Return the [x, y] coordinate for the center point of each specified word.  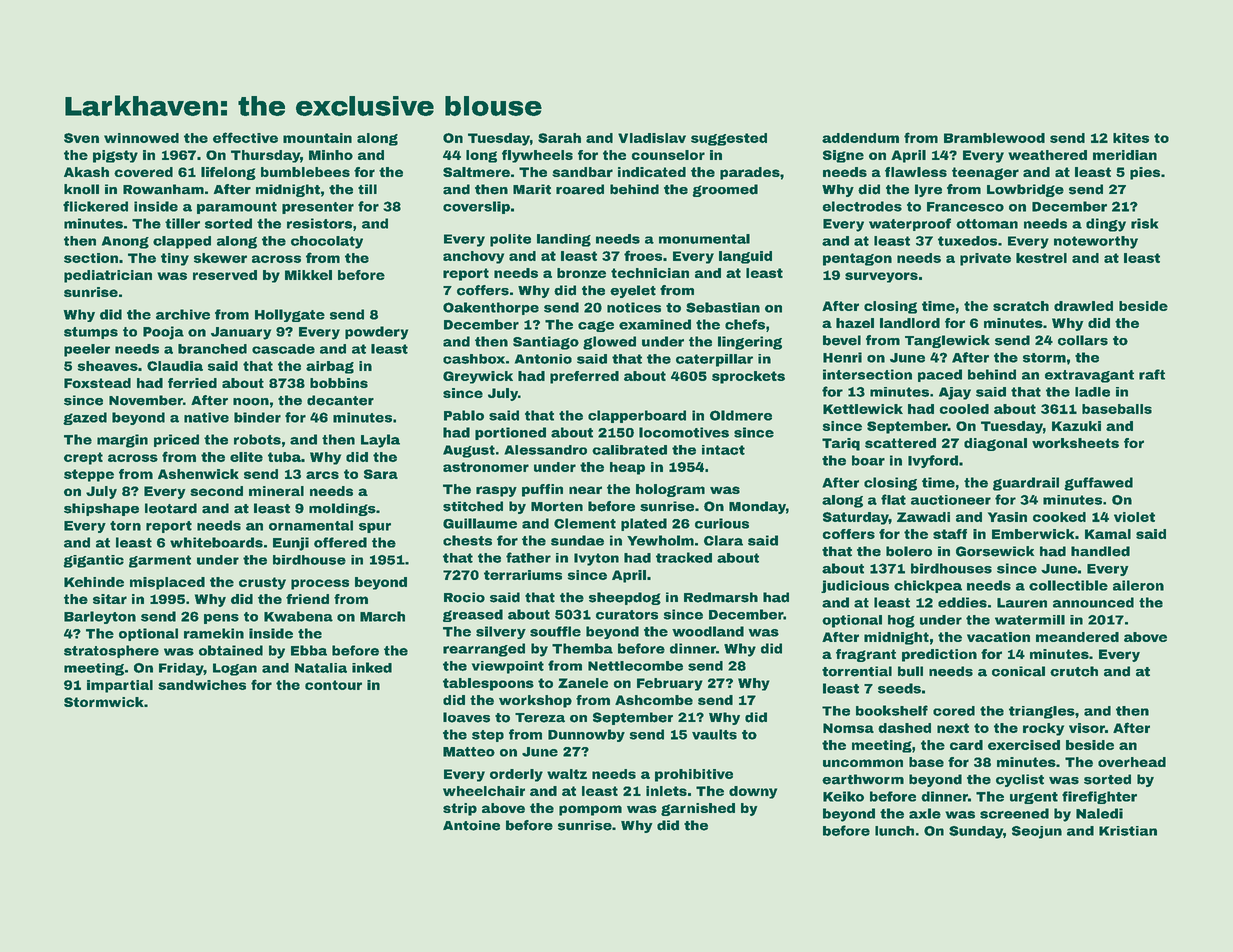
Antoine [471, 825]
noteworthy [1096, 242]
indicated [652, 172]
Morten [557, 507]
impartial [120, 686]
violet [1134, 517]
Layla [380, 441]
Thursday [265, 156]
